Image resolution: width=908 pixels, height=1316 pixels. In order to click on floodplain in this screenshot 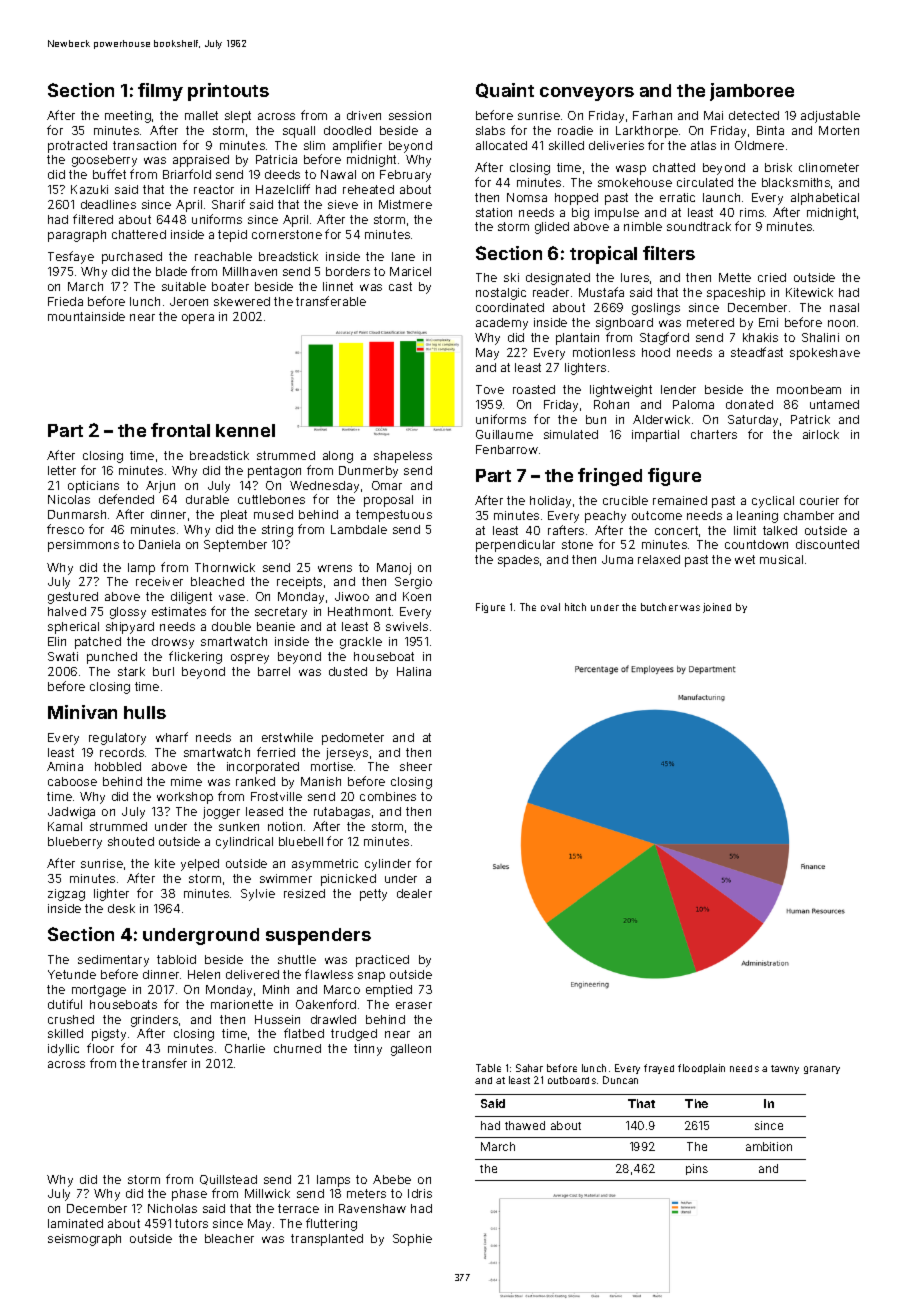, I will do `click(701, 1069)`.
